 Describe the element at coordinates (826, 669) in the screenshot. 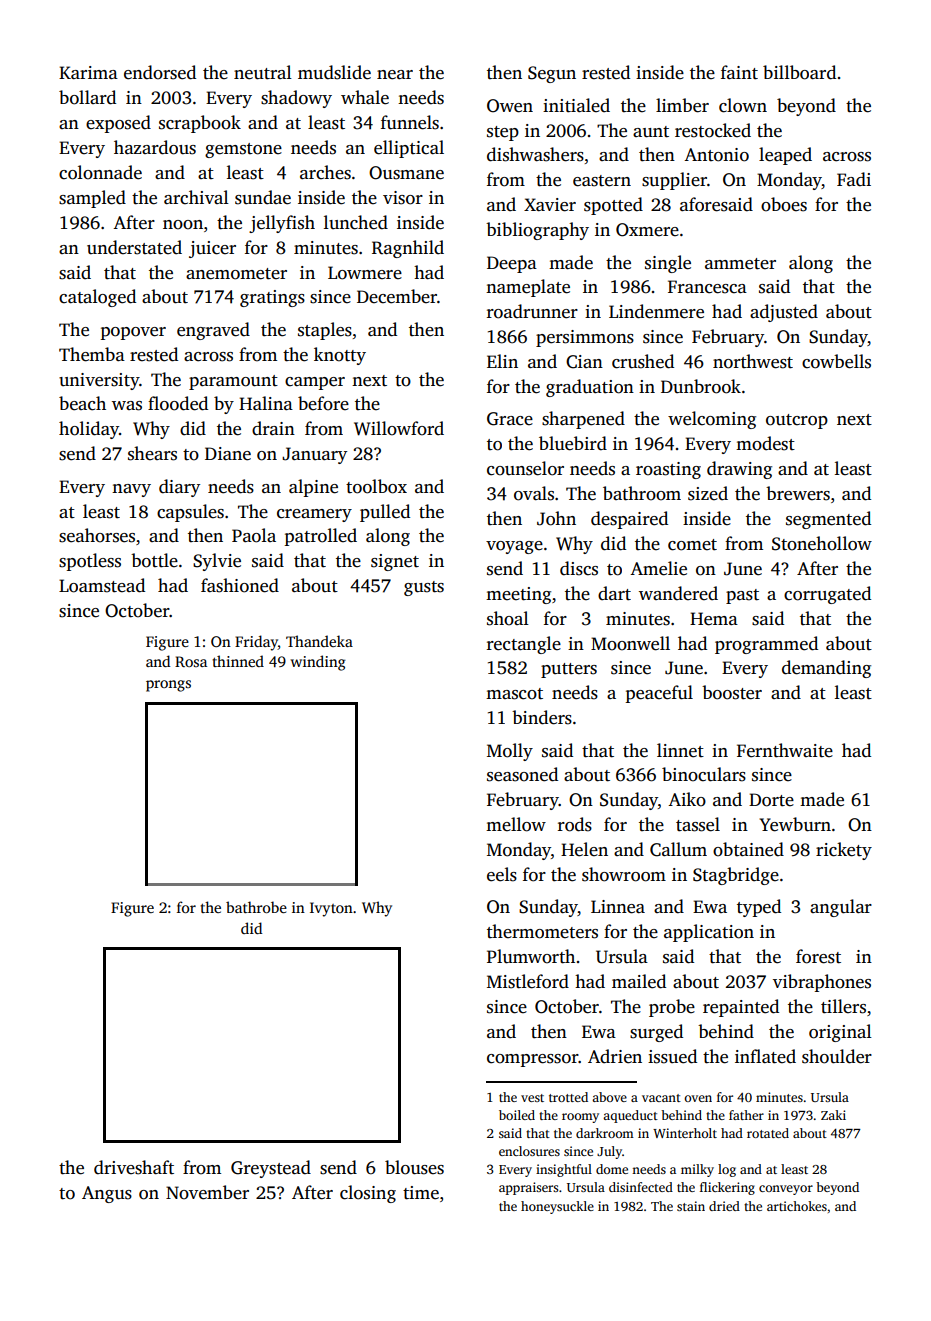

I see `demanding` at that location.
